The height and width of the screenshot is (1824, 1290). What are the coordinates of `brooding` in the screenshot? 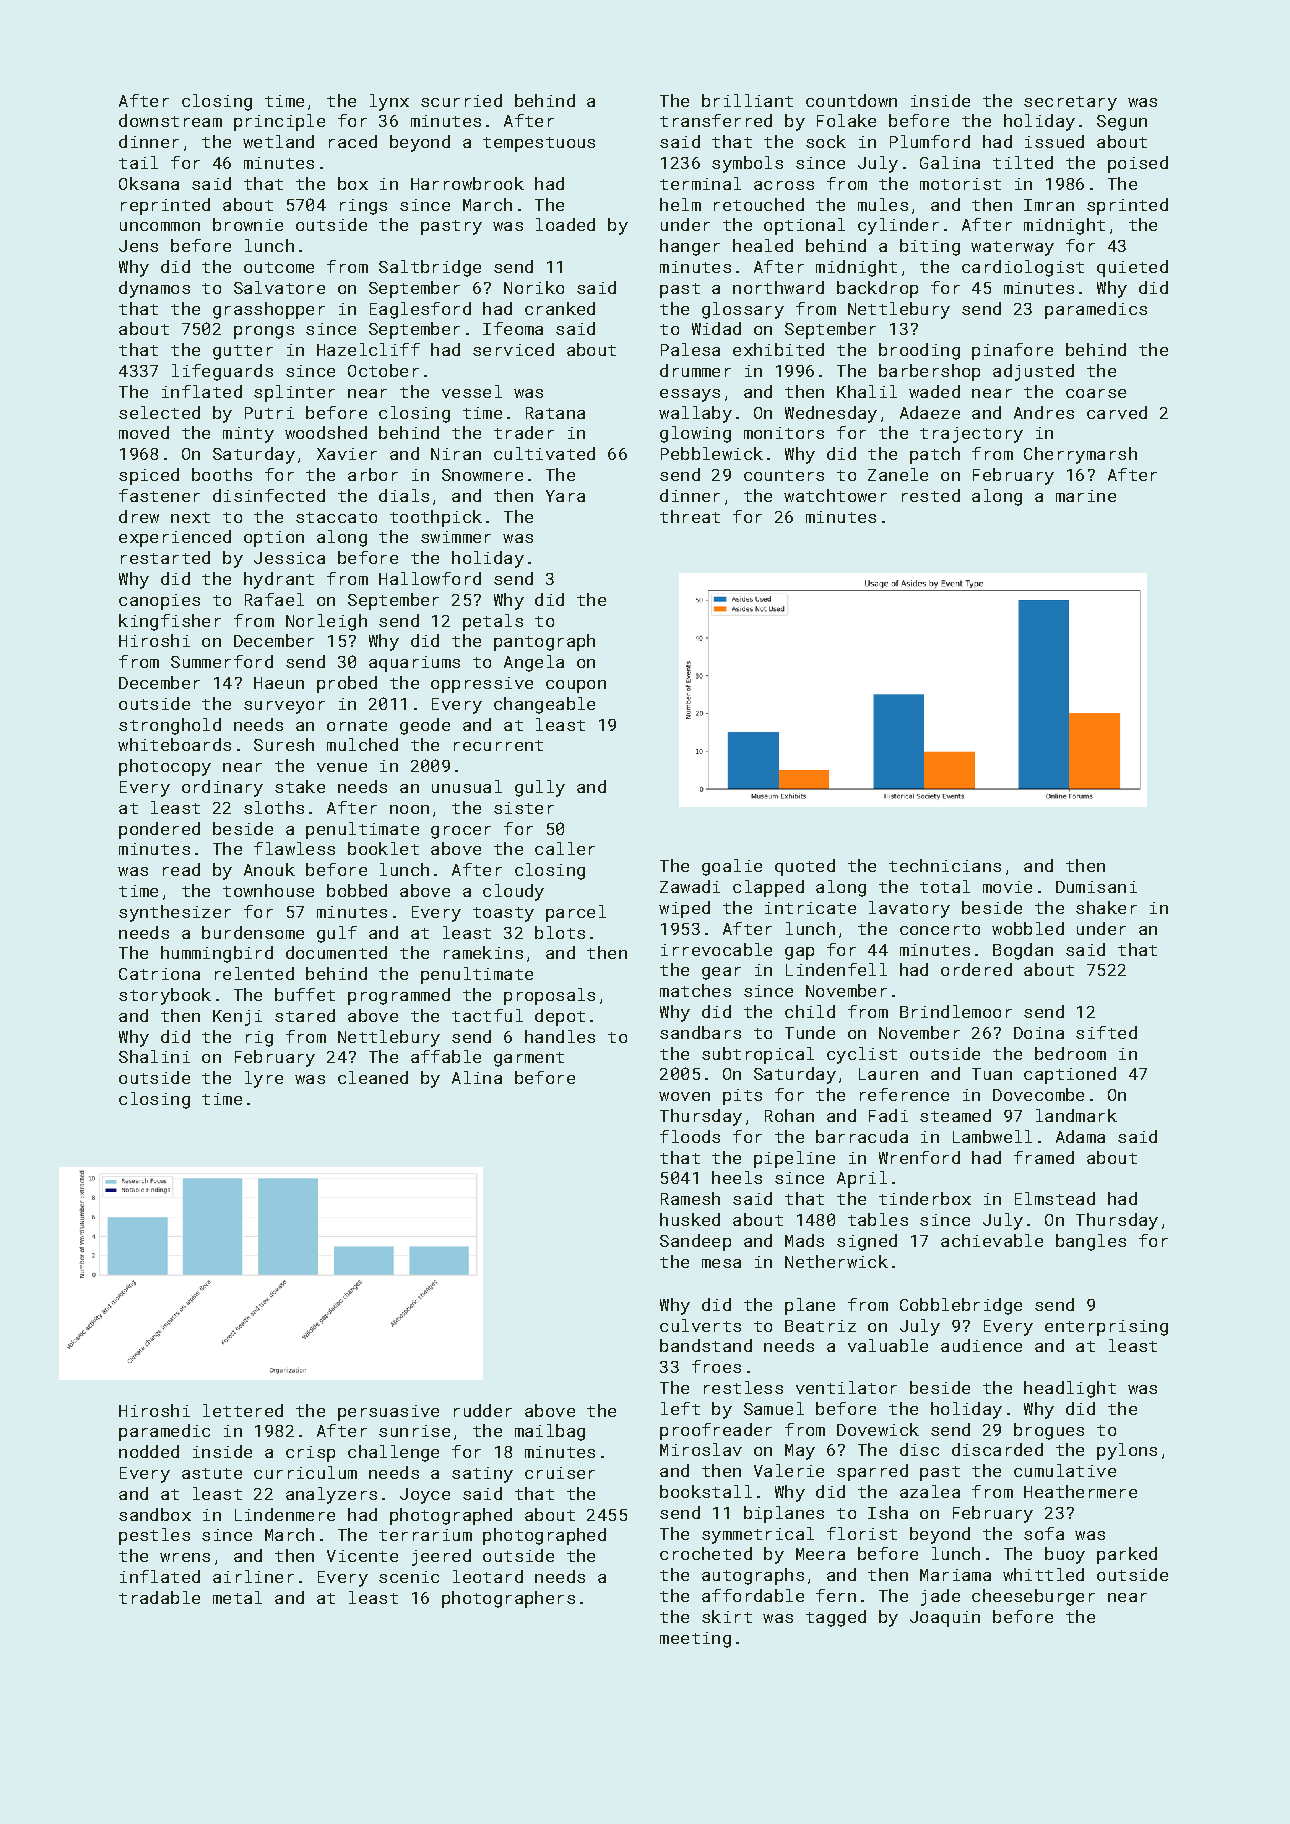 It's located at (919, 351).
